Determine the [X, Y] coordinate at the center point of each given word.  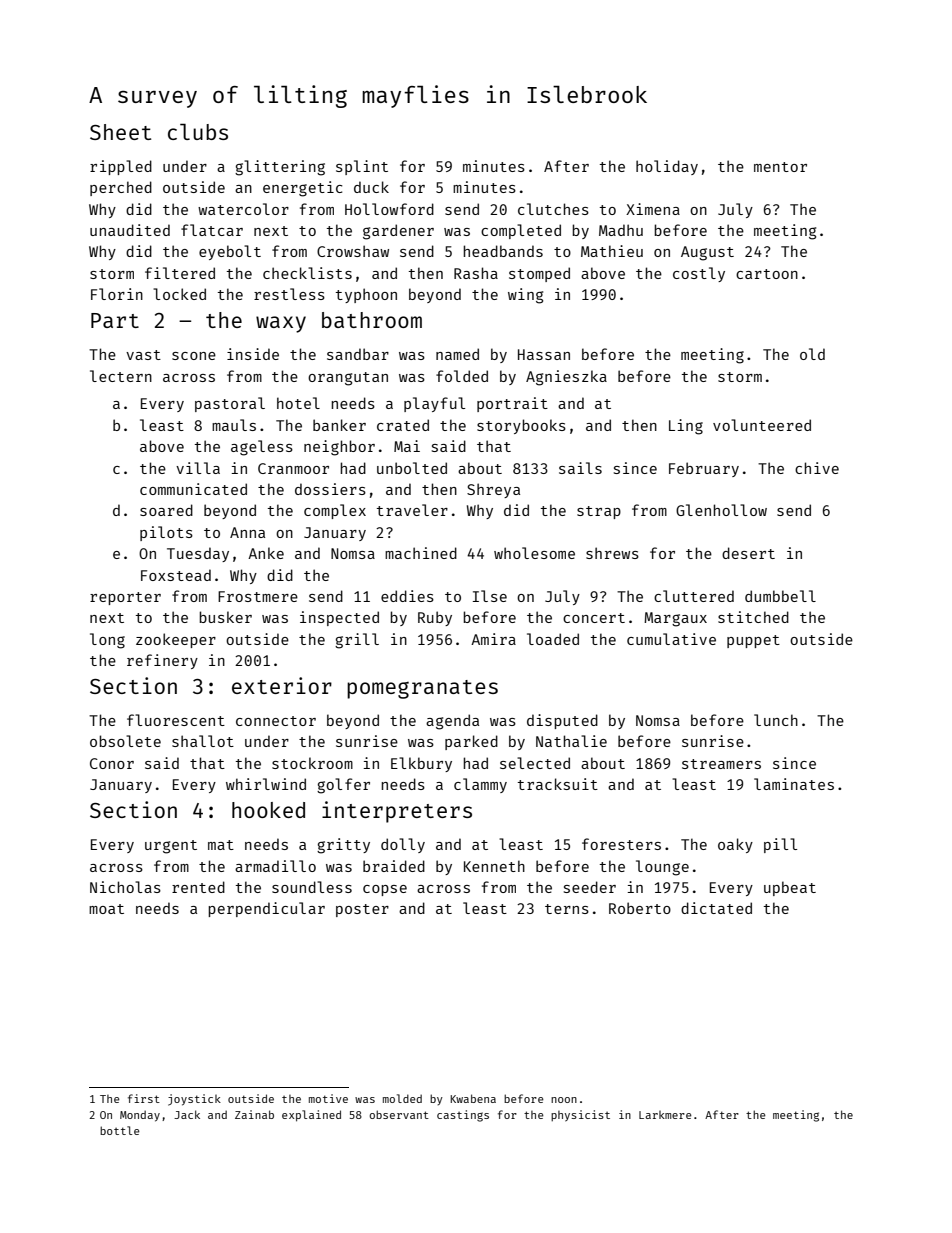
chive [817, 468]
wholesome [534, 553]
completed [521, 231]
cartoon [767, 274]
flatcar [212, 230]
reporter [125, 598]
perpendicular [266, 909]
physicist [580, 1116]
